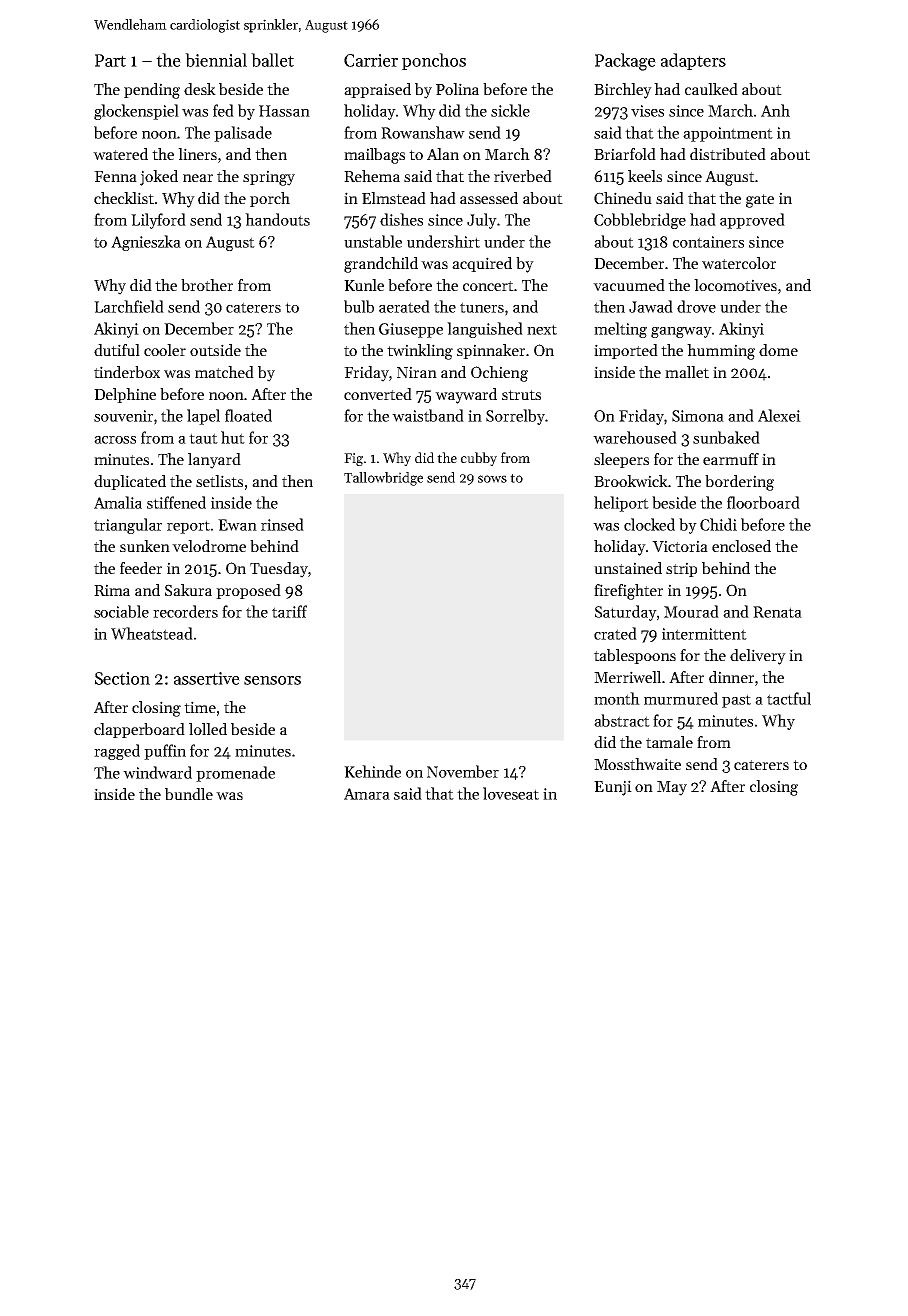  What do you see at coordinates (219, 481) in the screenshot?
I see `setlists` at bounding box center [219, 481].
